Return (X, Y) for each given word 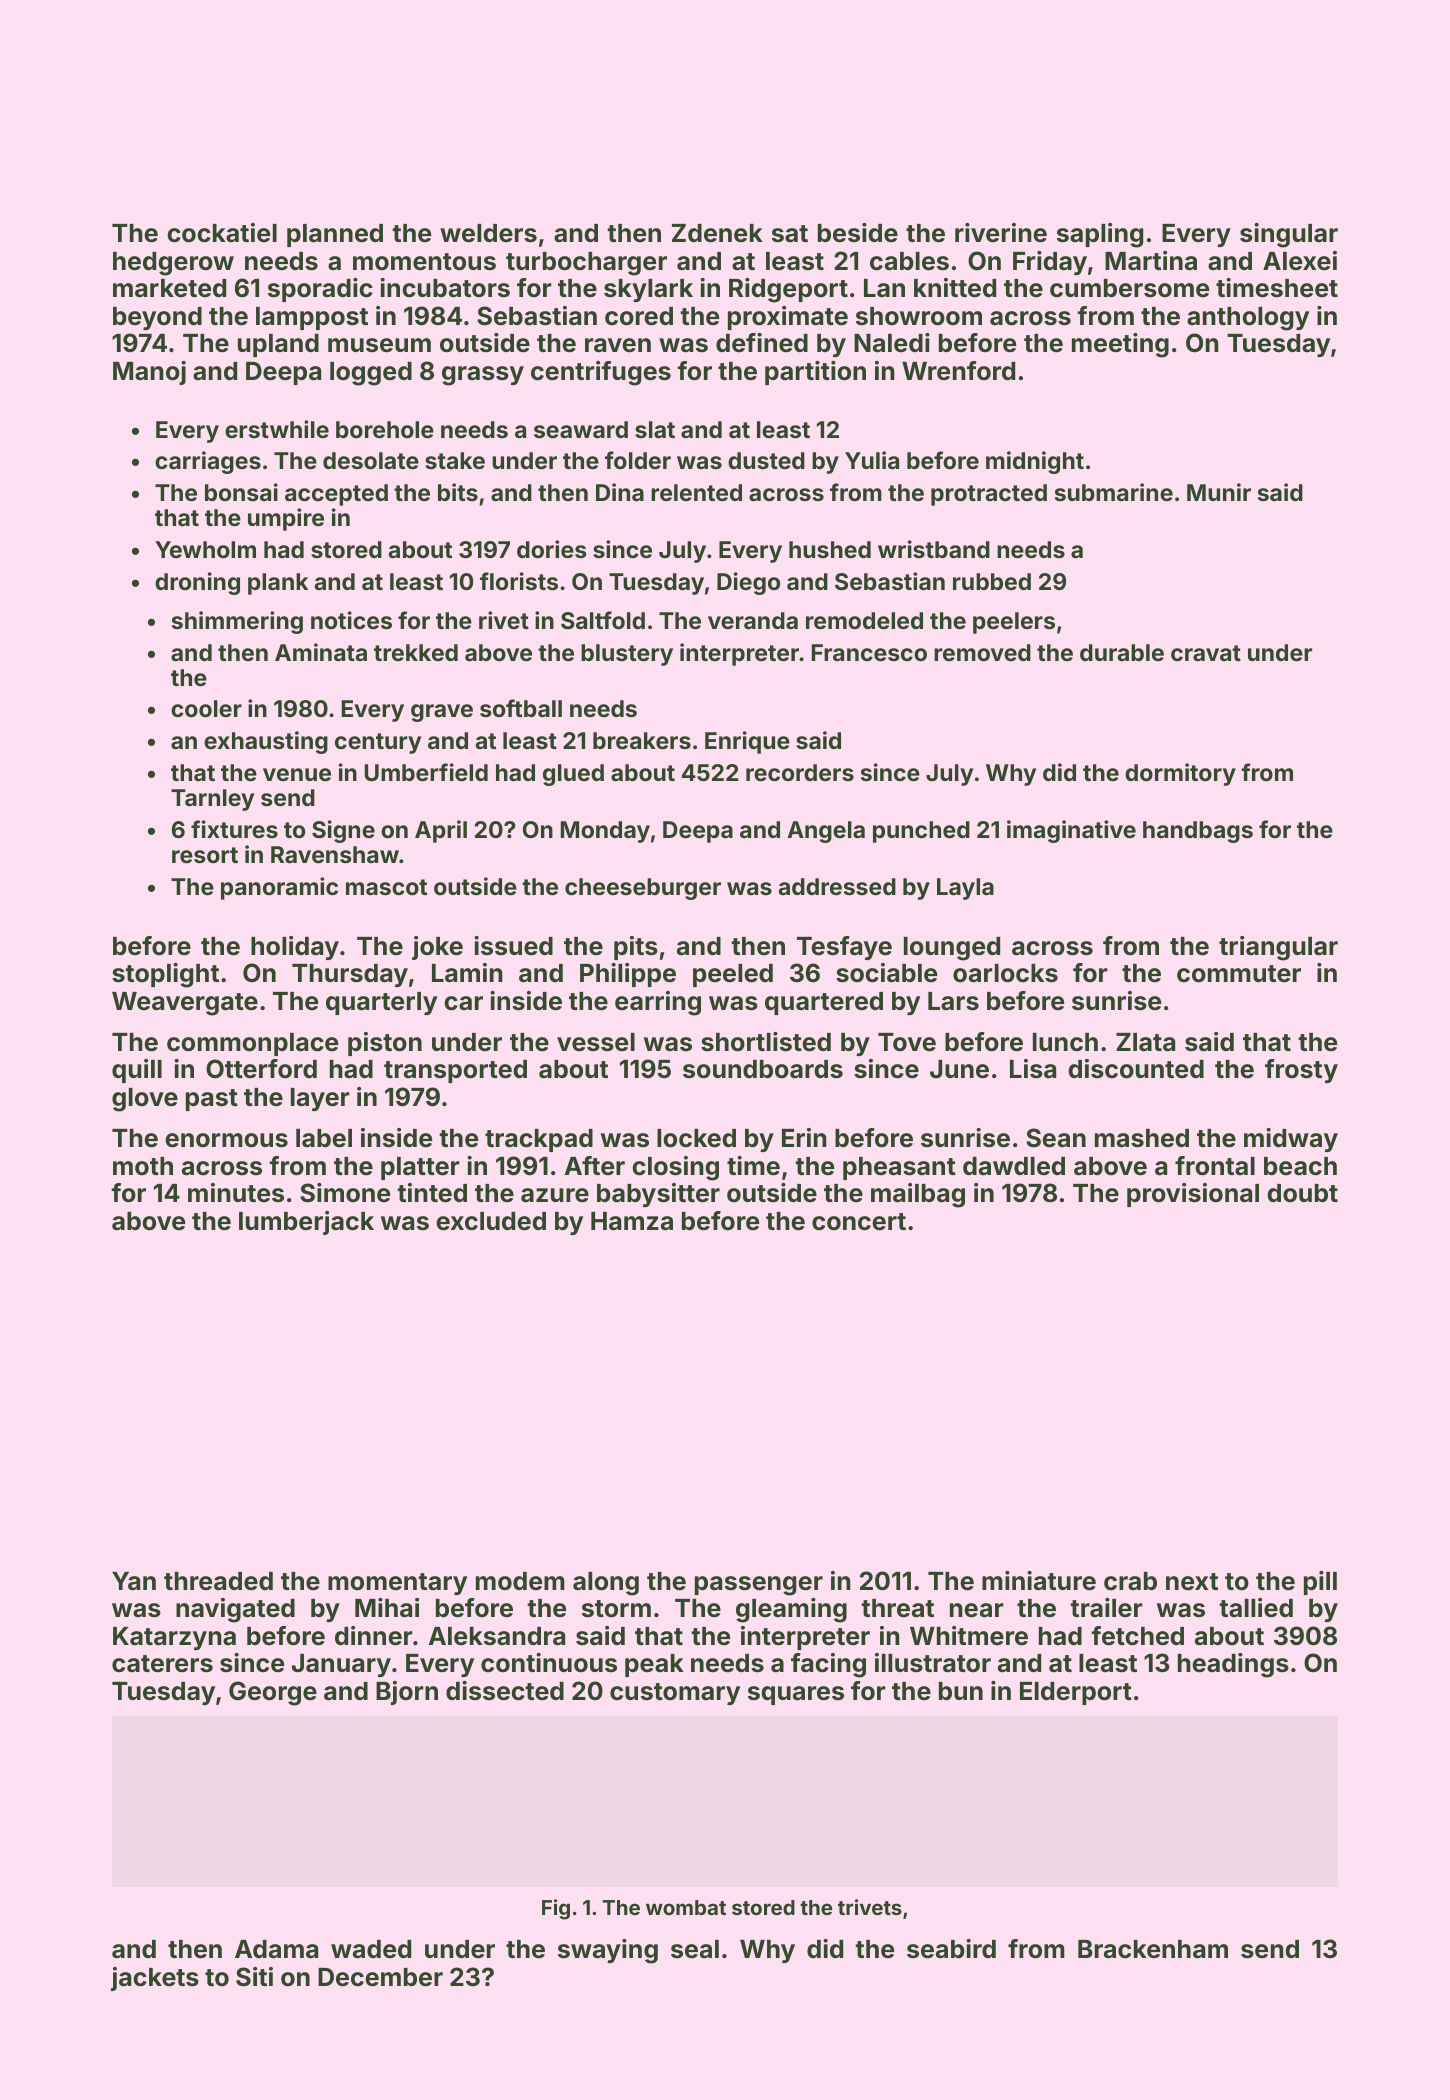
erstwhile (277, 429)
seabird (951, 1949)
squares (796, 1695)
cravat (1206, 653)
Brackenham (1153, 1949)
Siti (254, 1977)
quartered (824, 1003)
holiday (295, 948)
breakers (642, 740)
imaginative (1071, 831)
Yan (134, 1581)
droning (197, 583)
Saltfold (603, 620)
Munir (1219, 492)
